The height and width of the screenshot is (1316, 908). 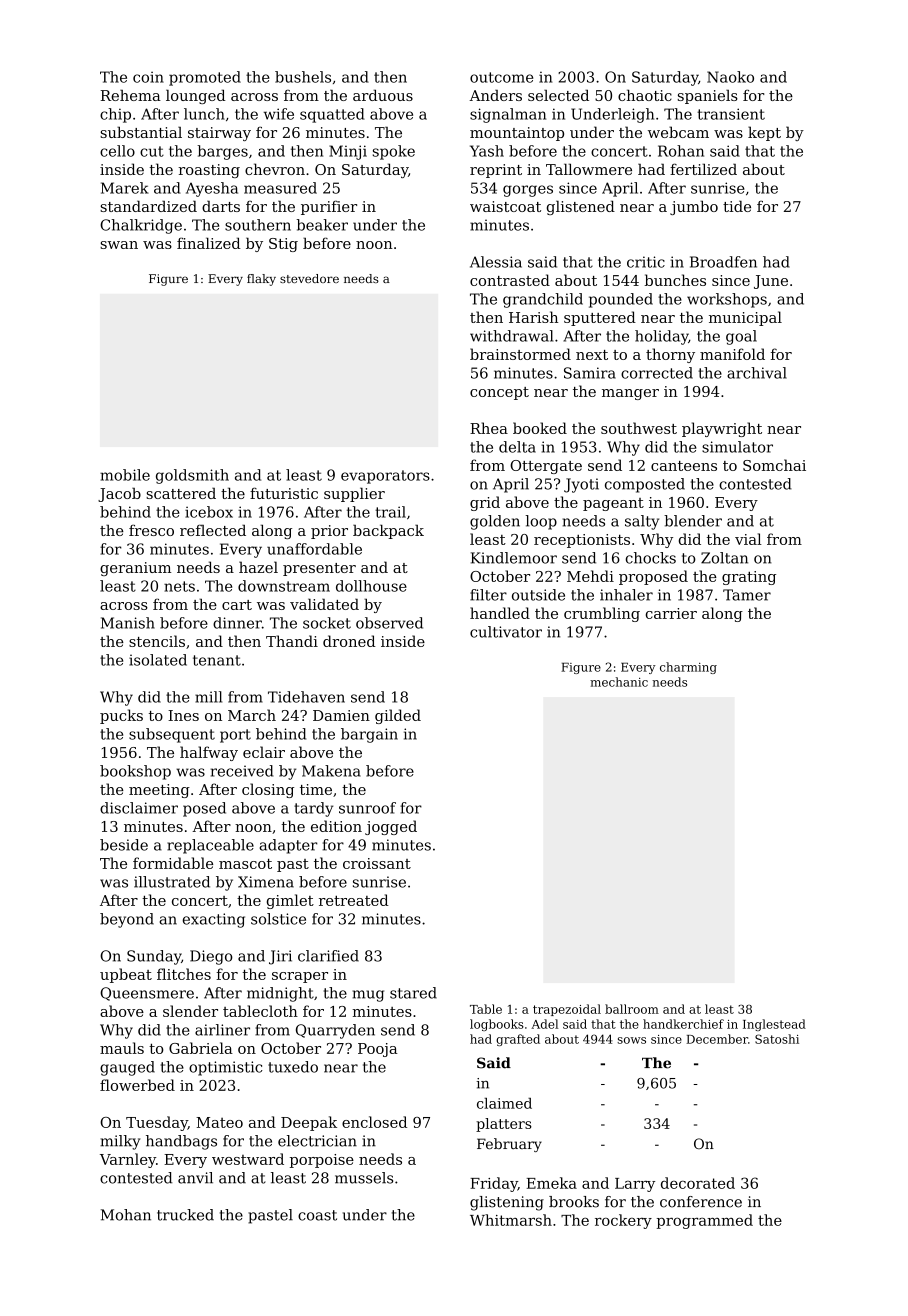 I want to click on Manish, so click(x=128, y=623).
